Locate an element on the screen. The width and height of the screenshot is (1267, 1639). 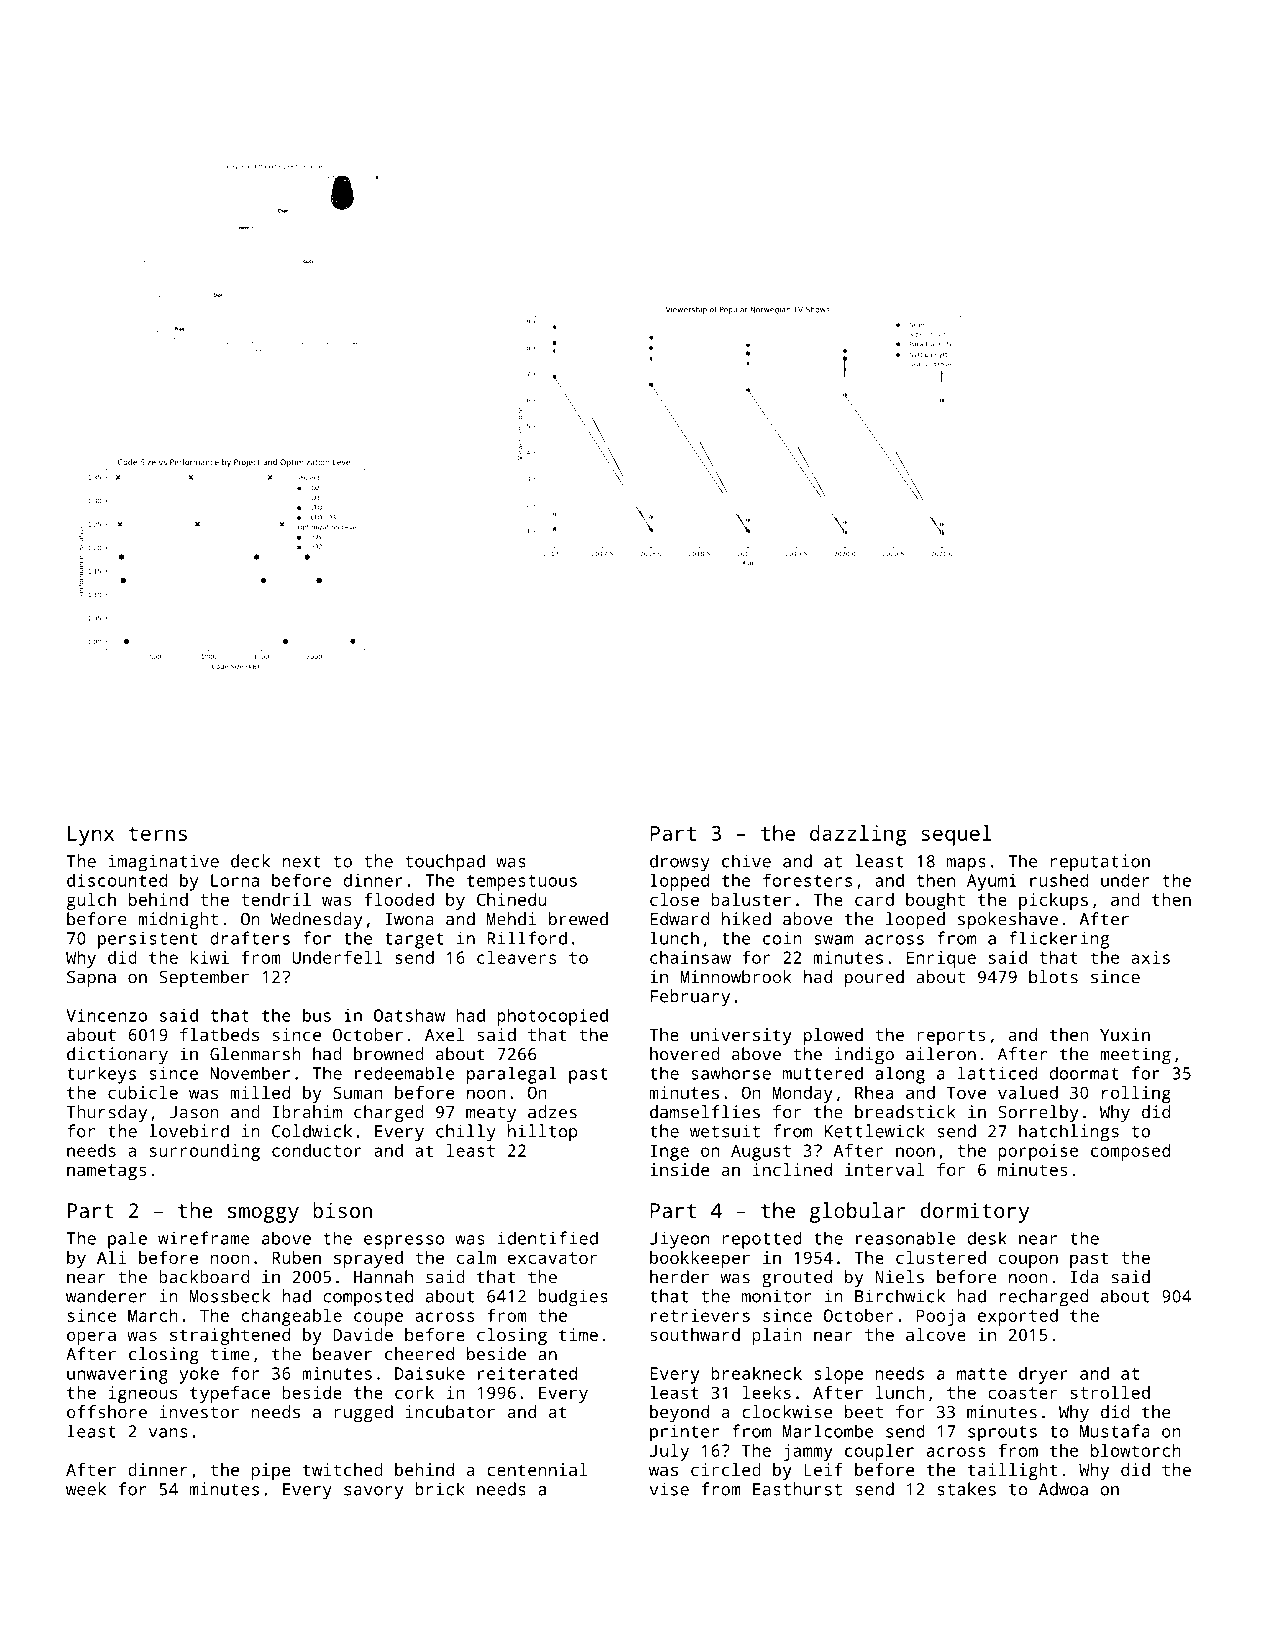
plain is located at coordinates (777, 1336).
